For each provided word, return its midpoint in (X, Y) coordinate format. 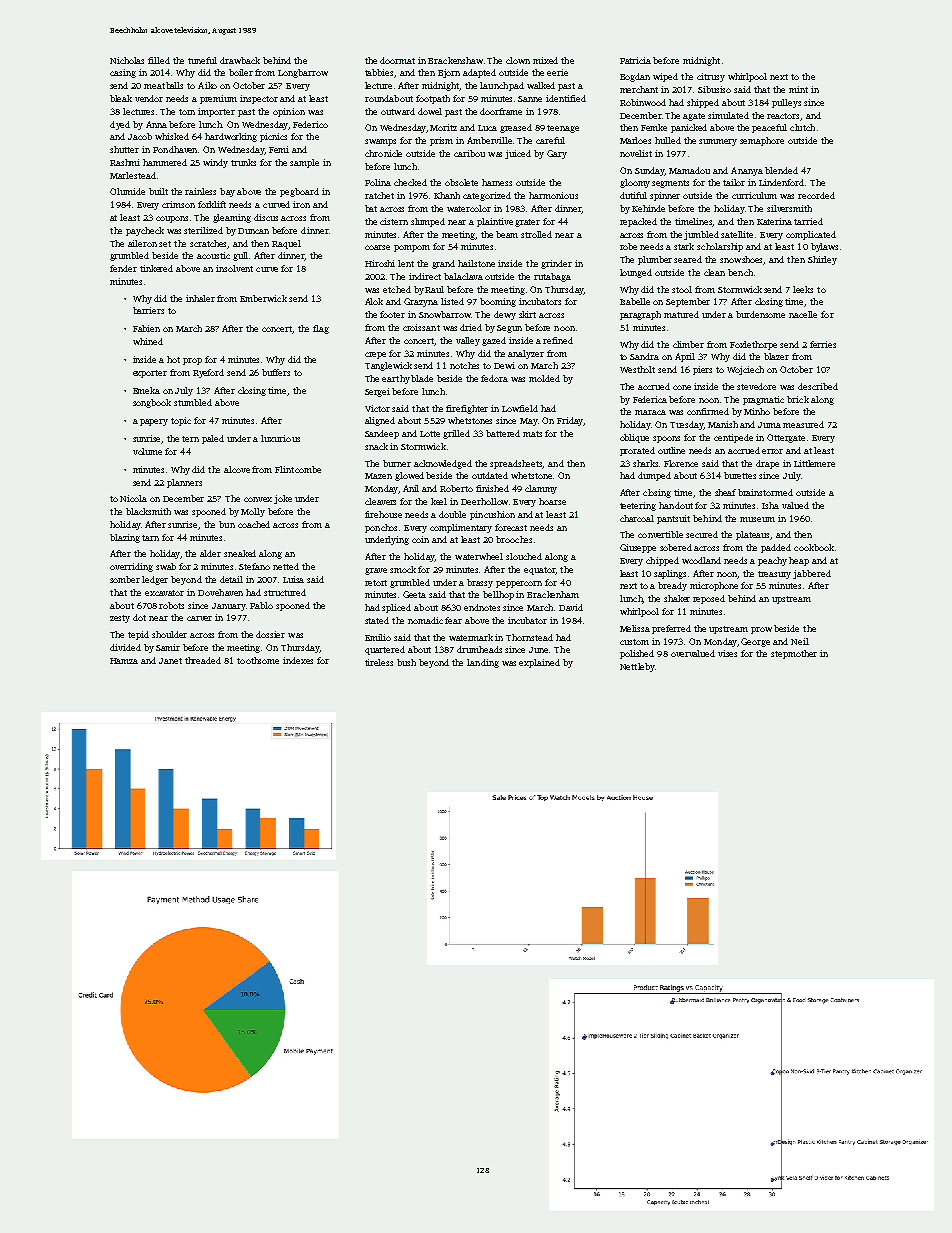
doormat (397, 60)
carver (199, 618)
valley (468, 341)
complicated (811, 235)
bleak (121, 98)
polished (637, 654)
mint (798, 89)
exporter (150, 374)
